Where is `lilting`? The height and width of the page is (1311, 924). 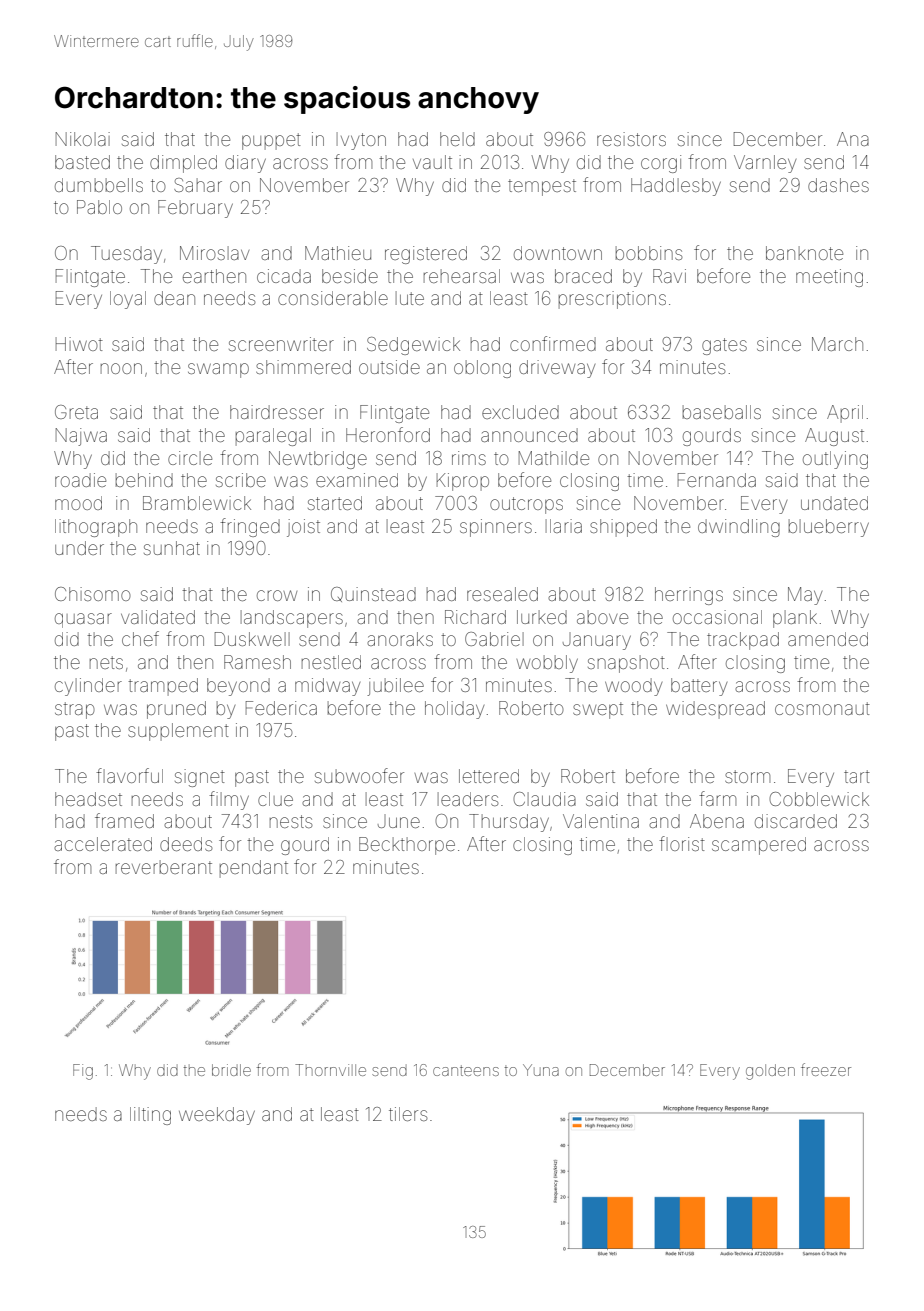
lilting is located at coordinates (150, 1116).
